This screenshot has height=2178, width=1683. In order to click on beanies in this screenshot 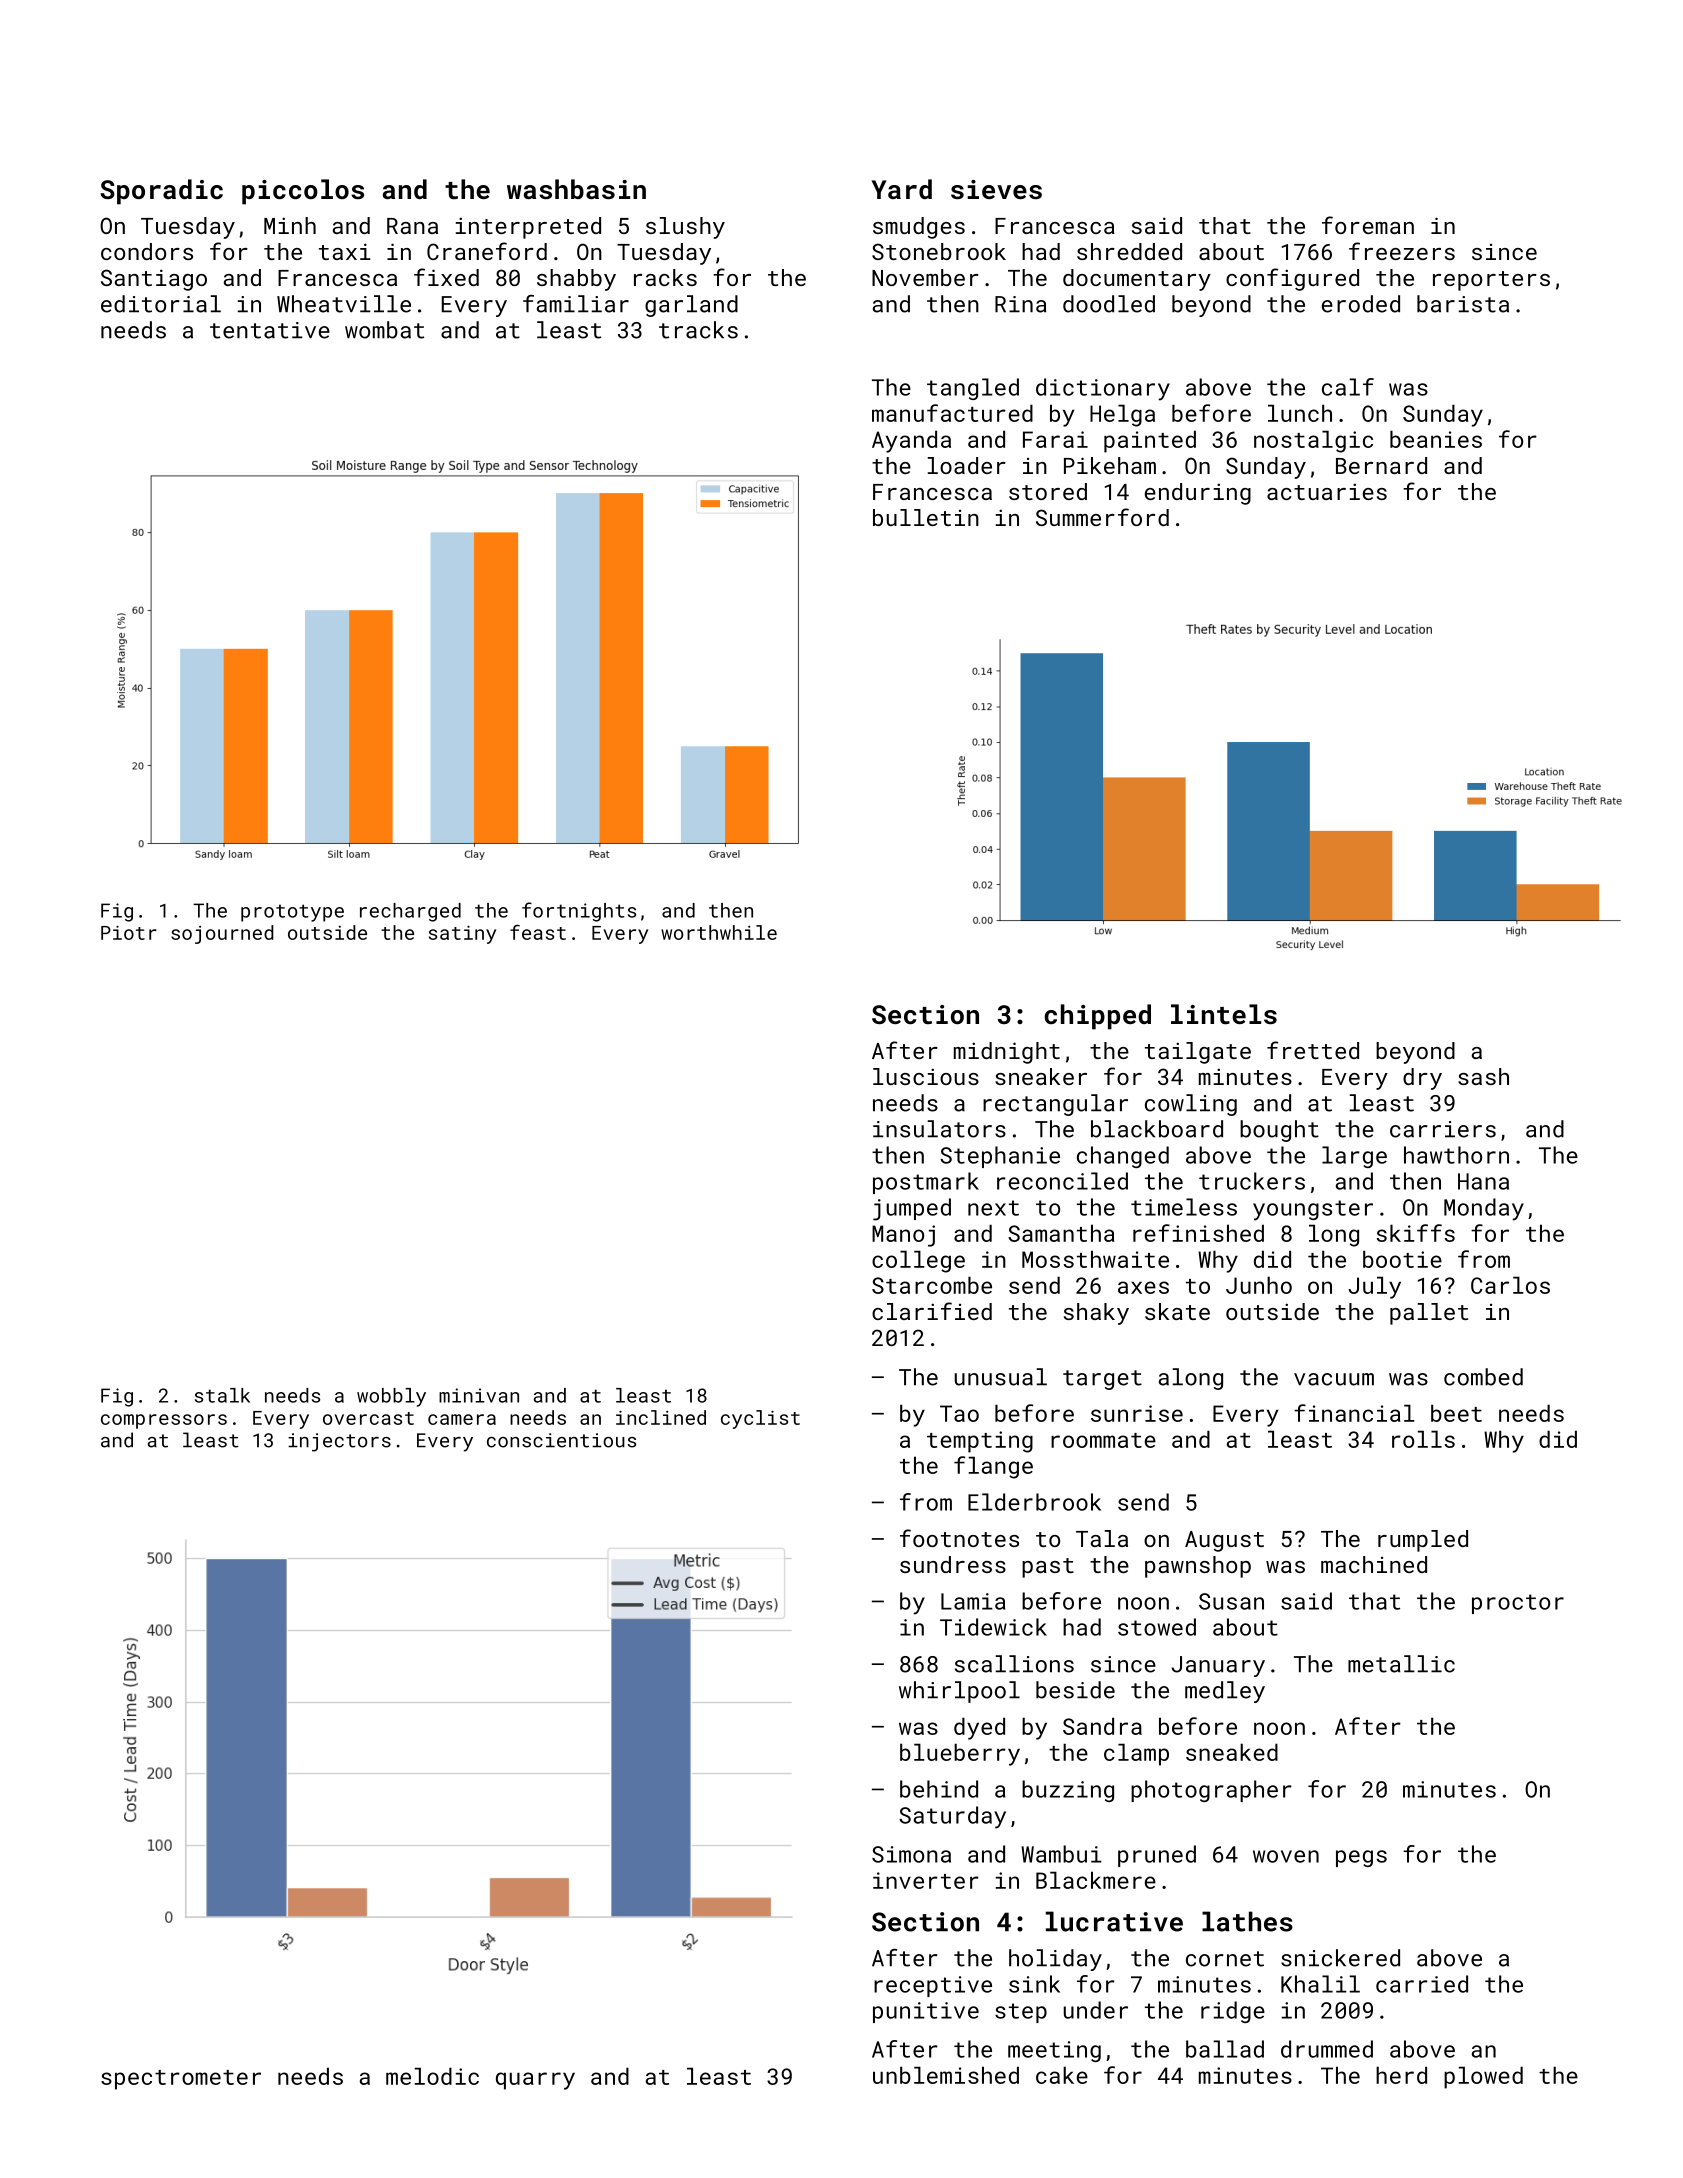, I will do `click(1436, 439)`.
